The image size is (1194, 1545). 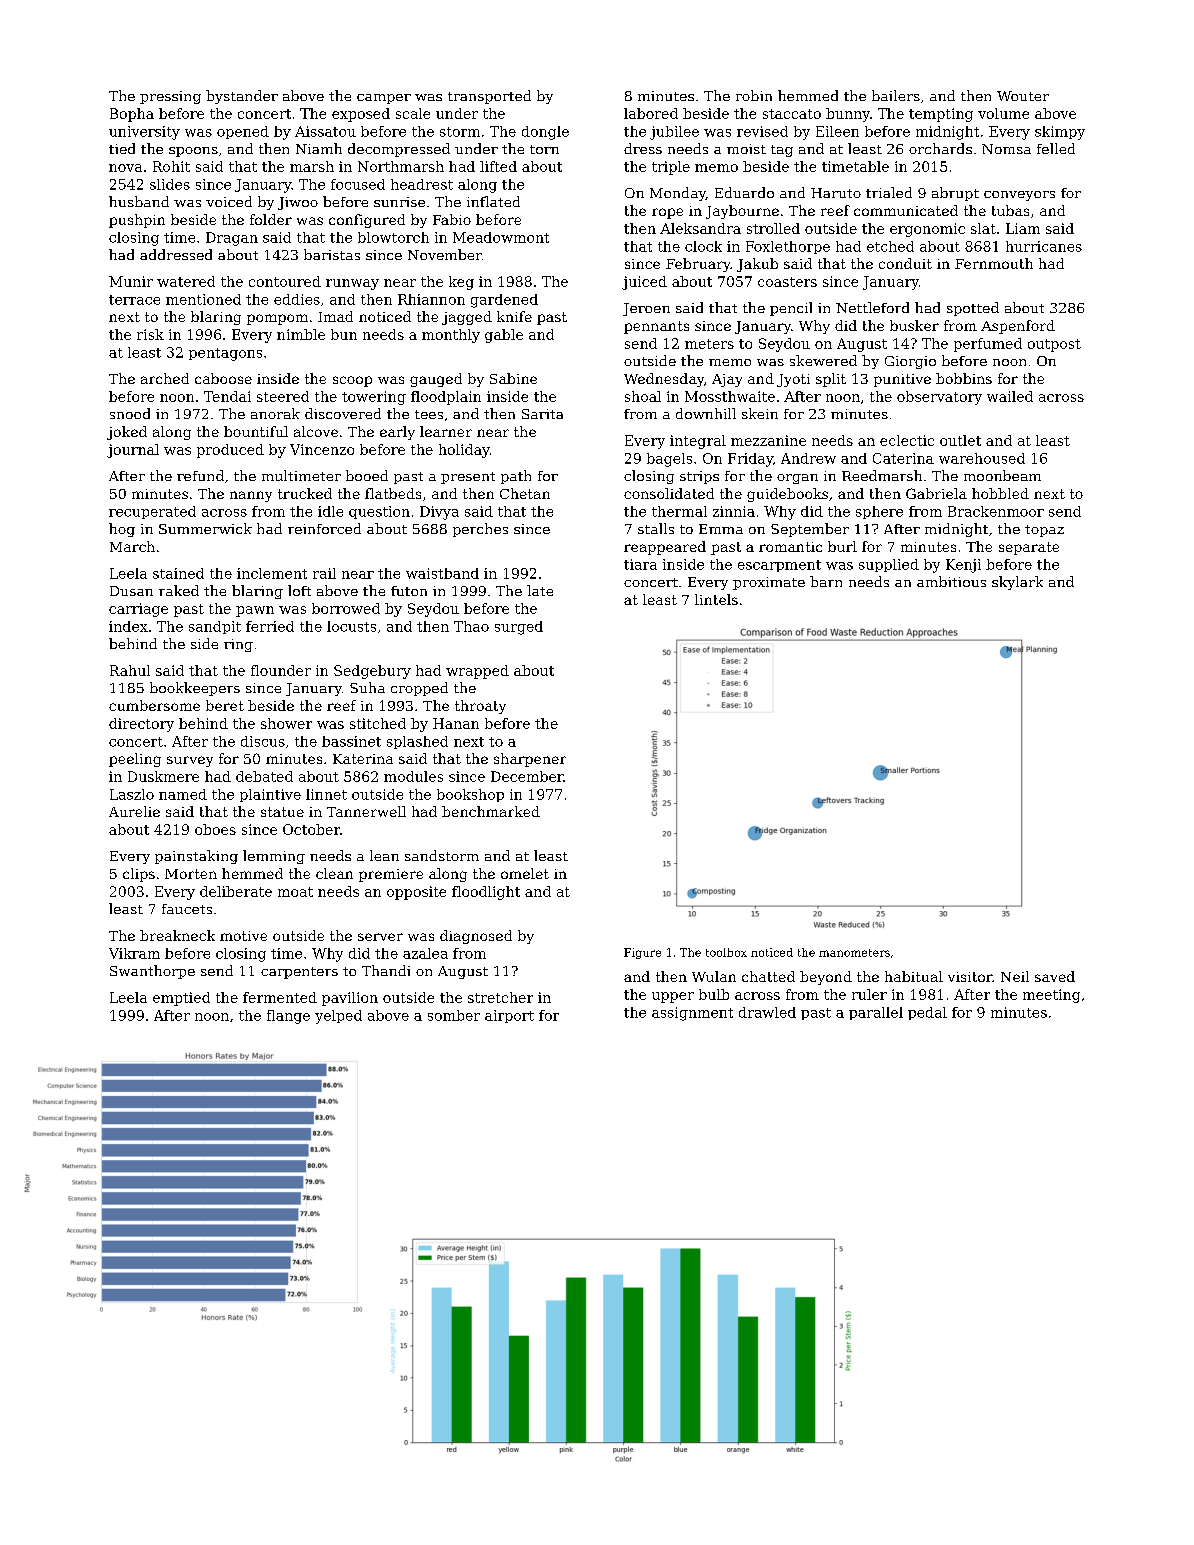 I want to click on pompom, so click(x=277, y=319).
